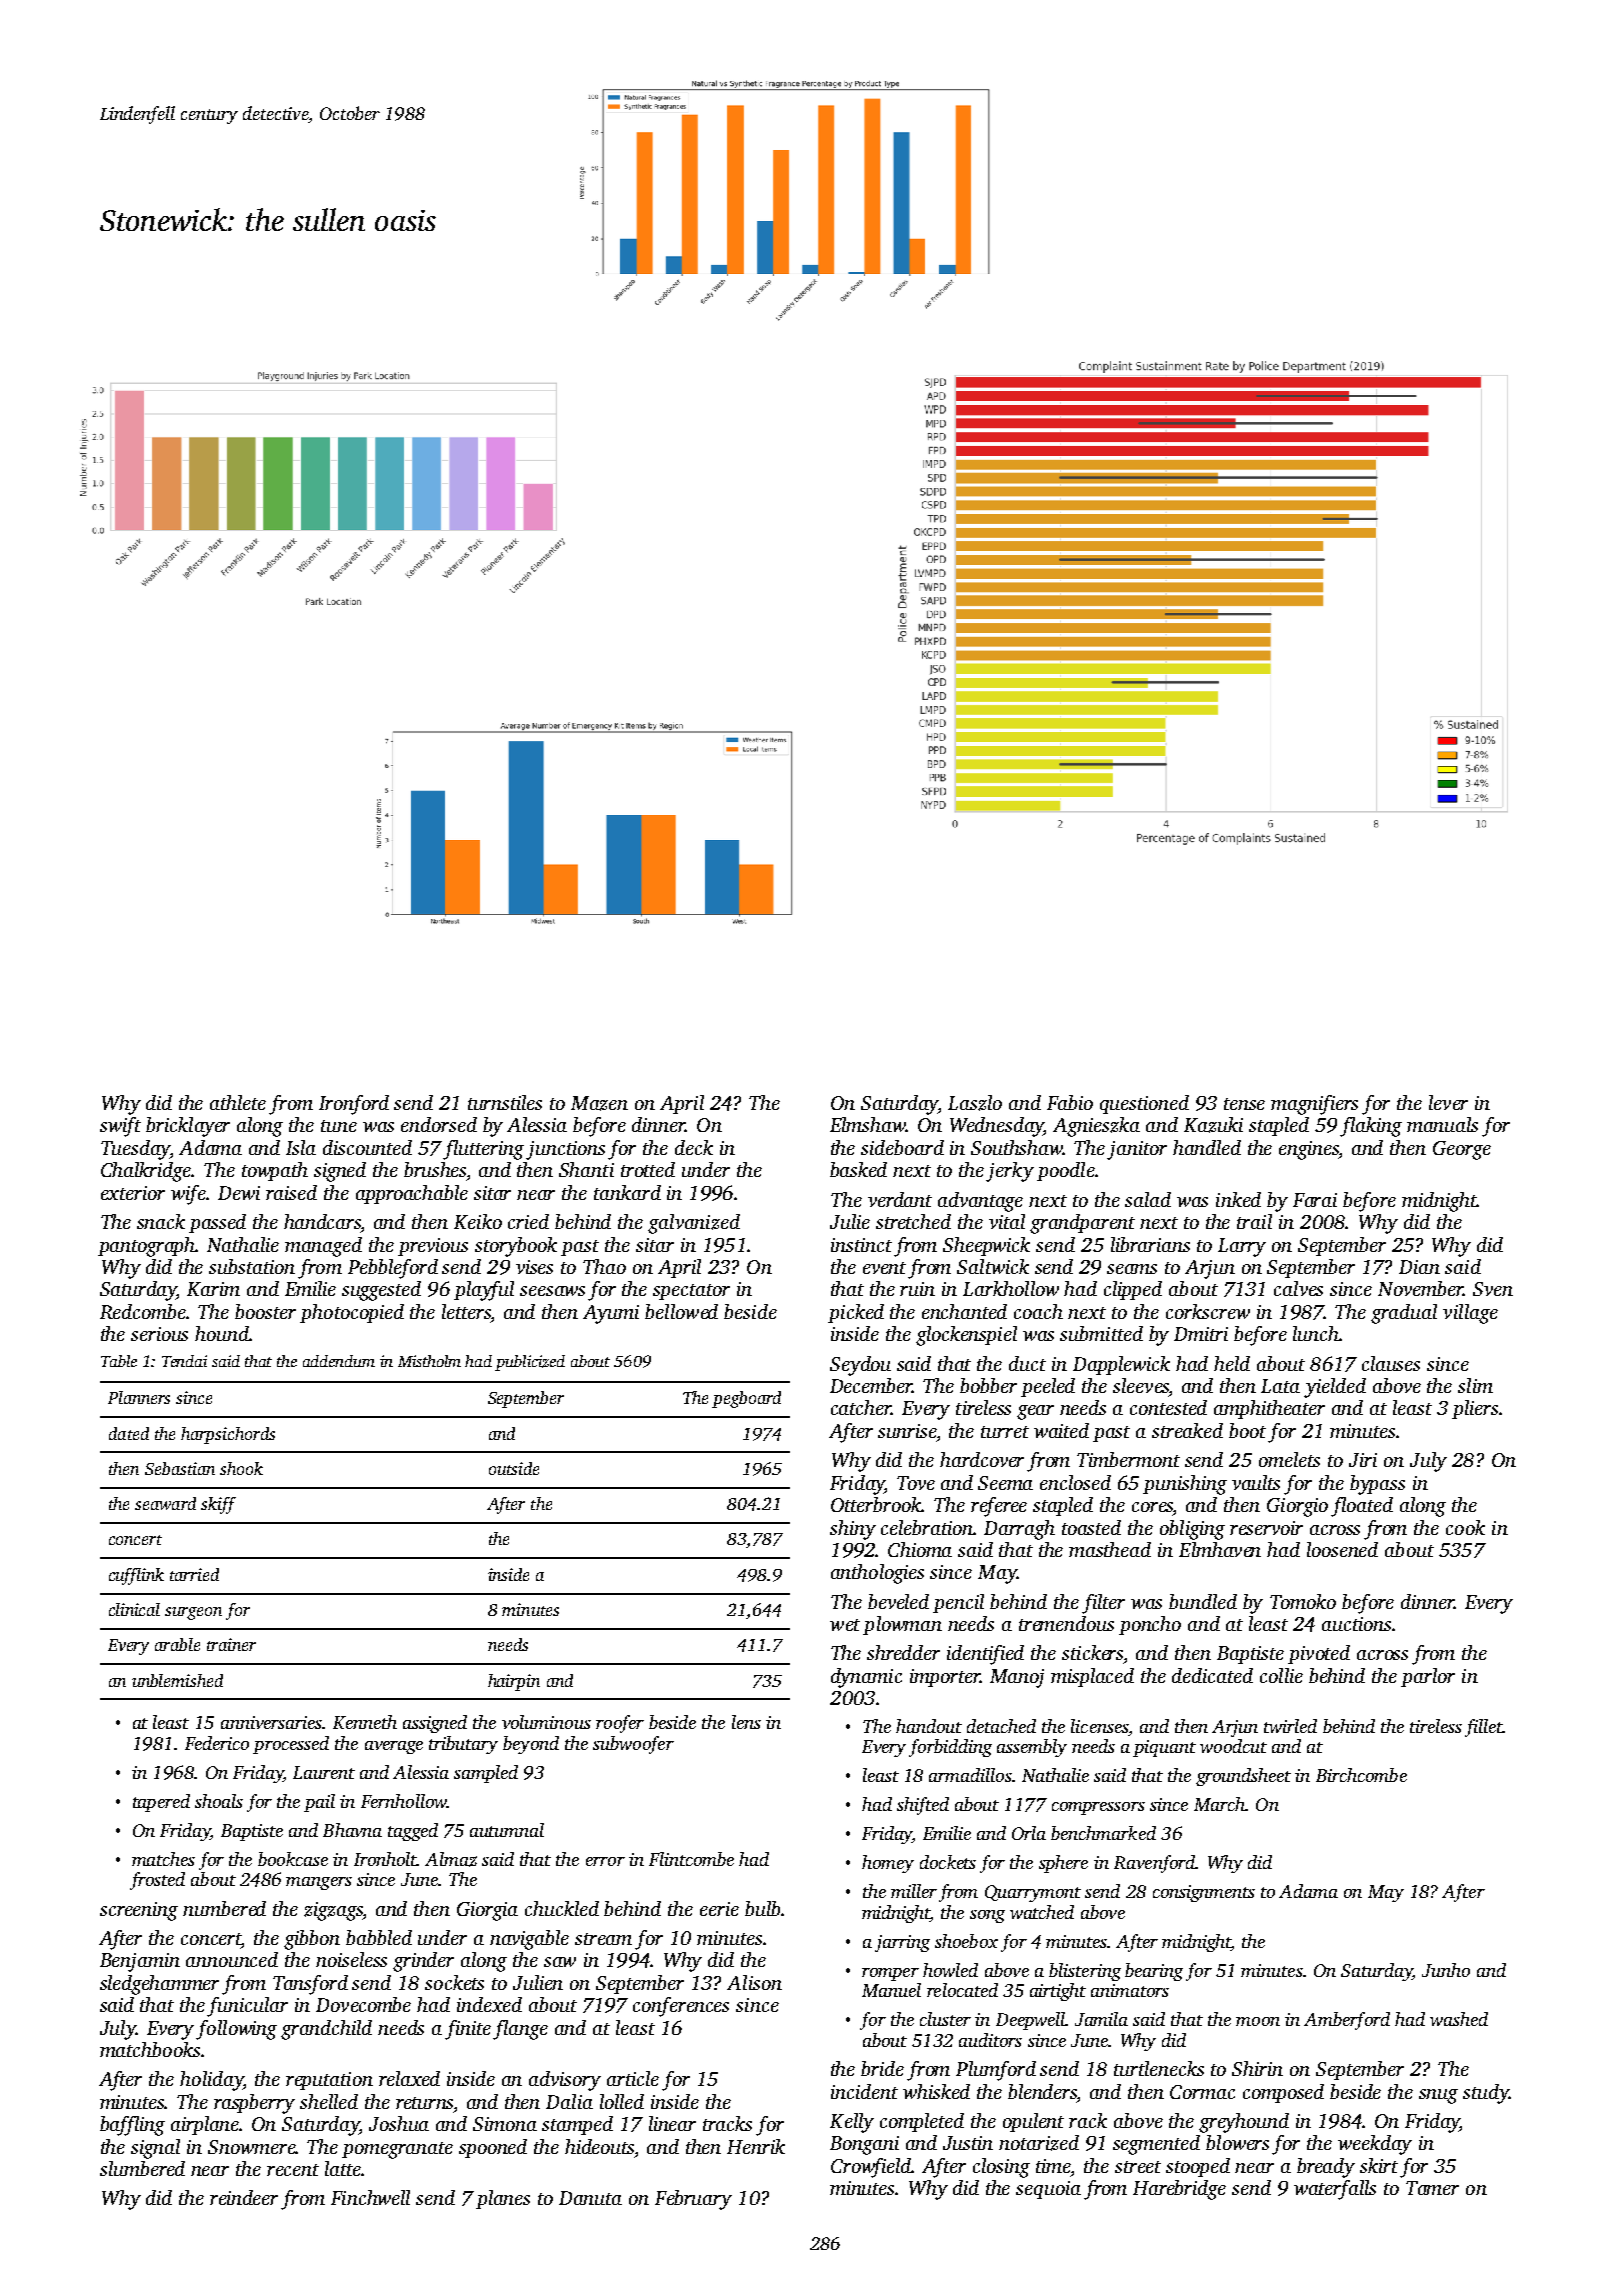 The height and width of the screenshot is (2292, 1620). I want to click on Junho, so click(1446, 1970).
